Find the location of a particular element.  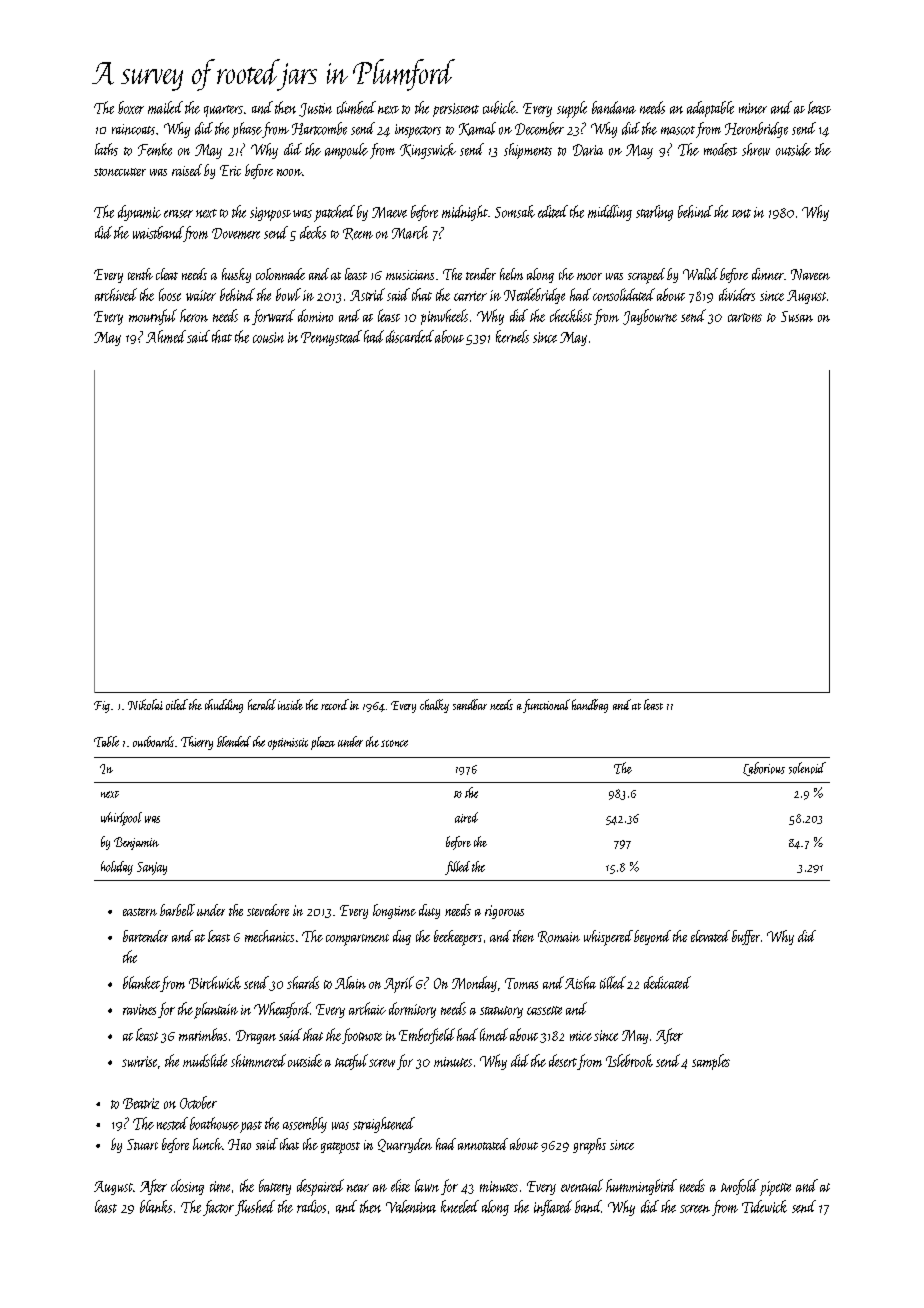

Nikolai is located at coordinates (145, 704).
